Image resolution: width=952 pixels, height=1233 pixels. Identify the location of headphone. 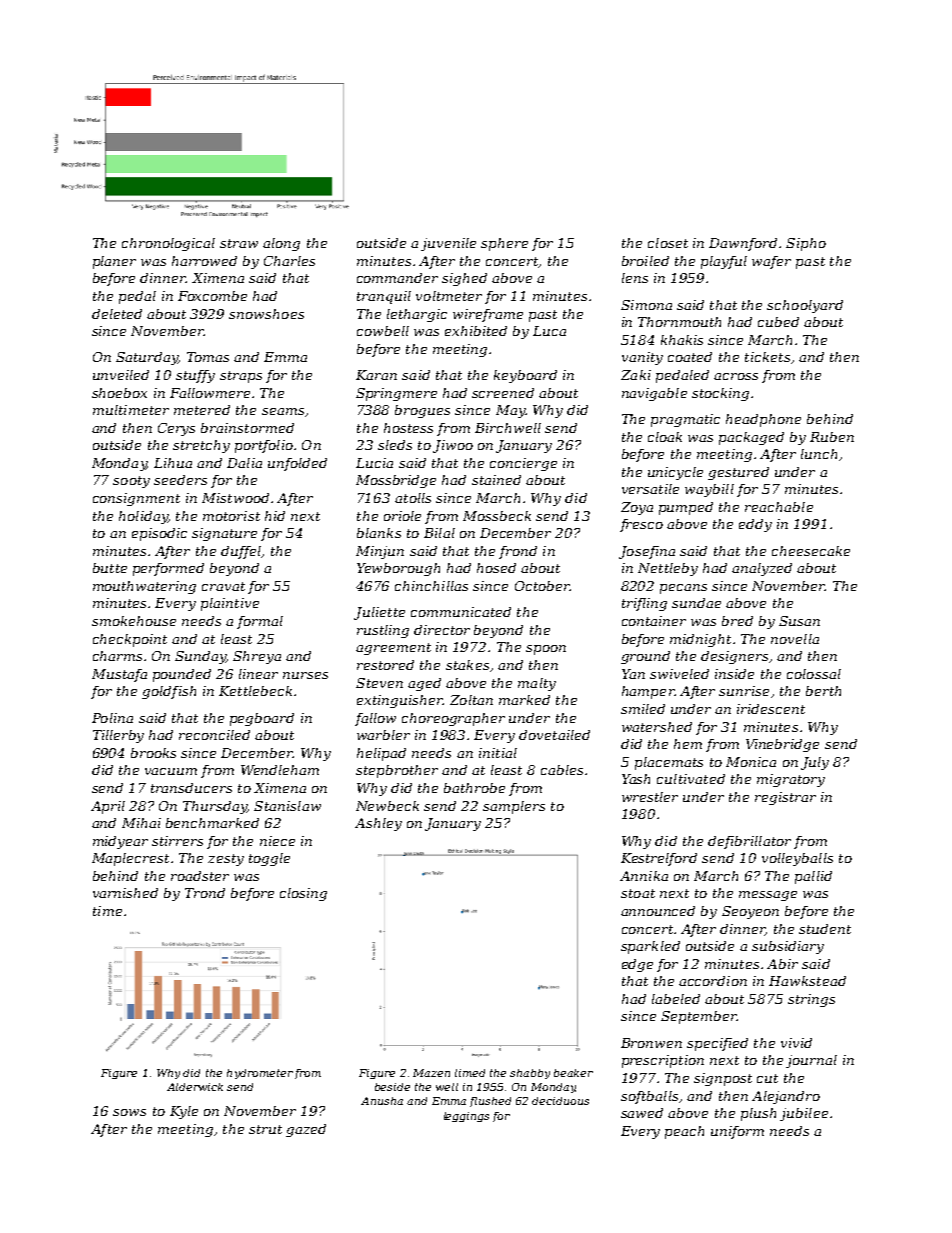
(763, 420).
